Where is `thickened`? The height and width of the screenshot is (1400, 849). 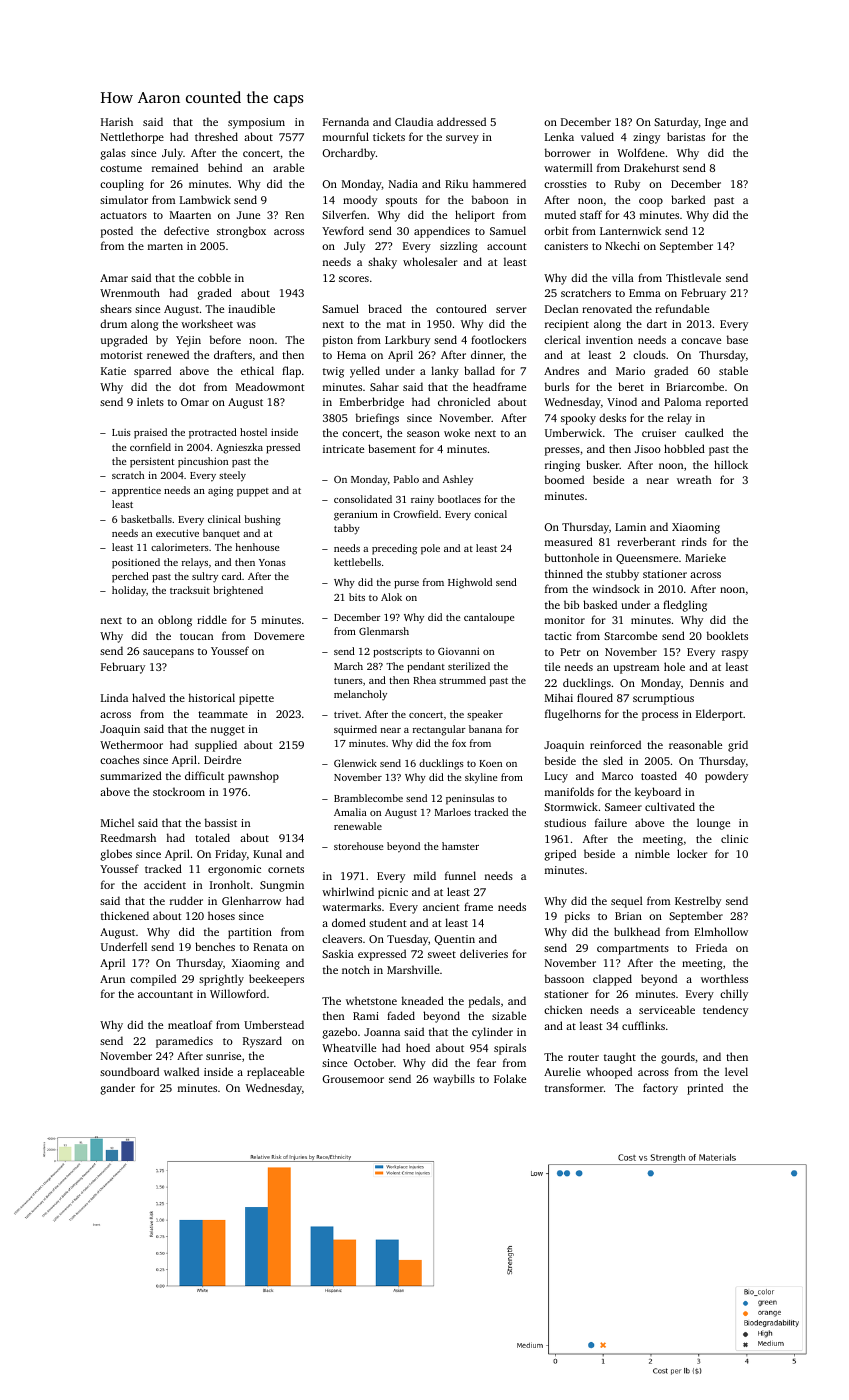
thickened is located at coordinates (125, 915).
